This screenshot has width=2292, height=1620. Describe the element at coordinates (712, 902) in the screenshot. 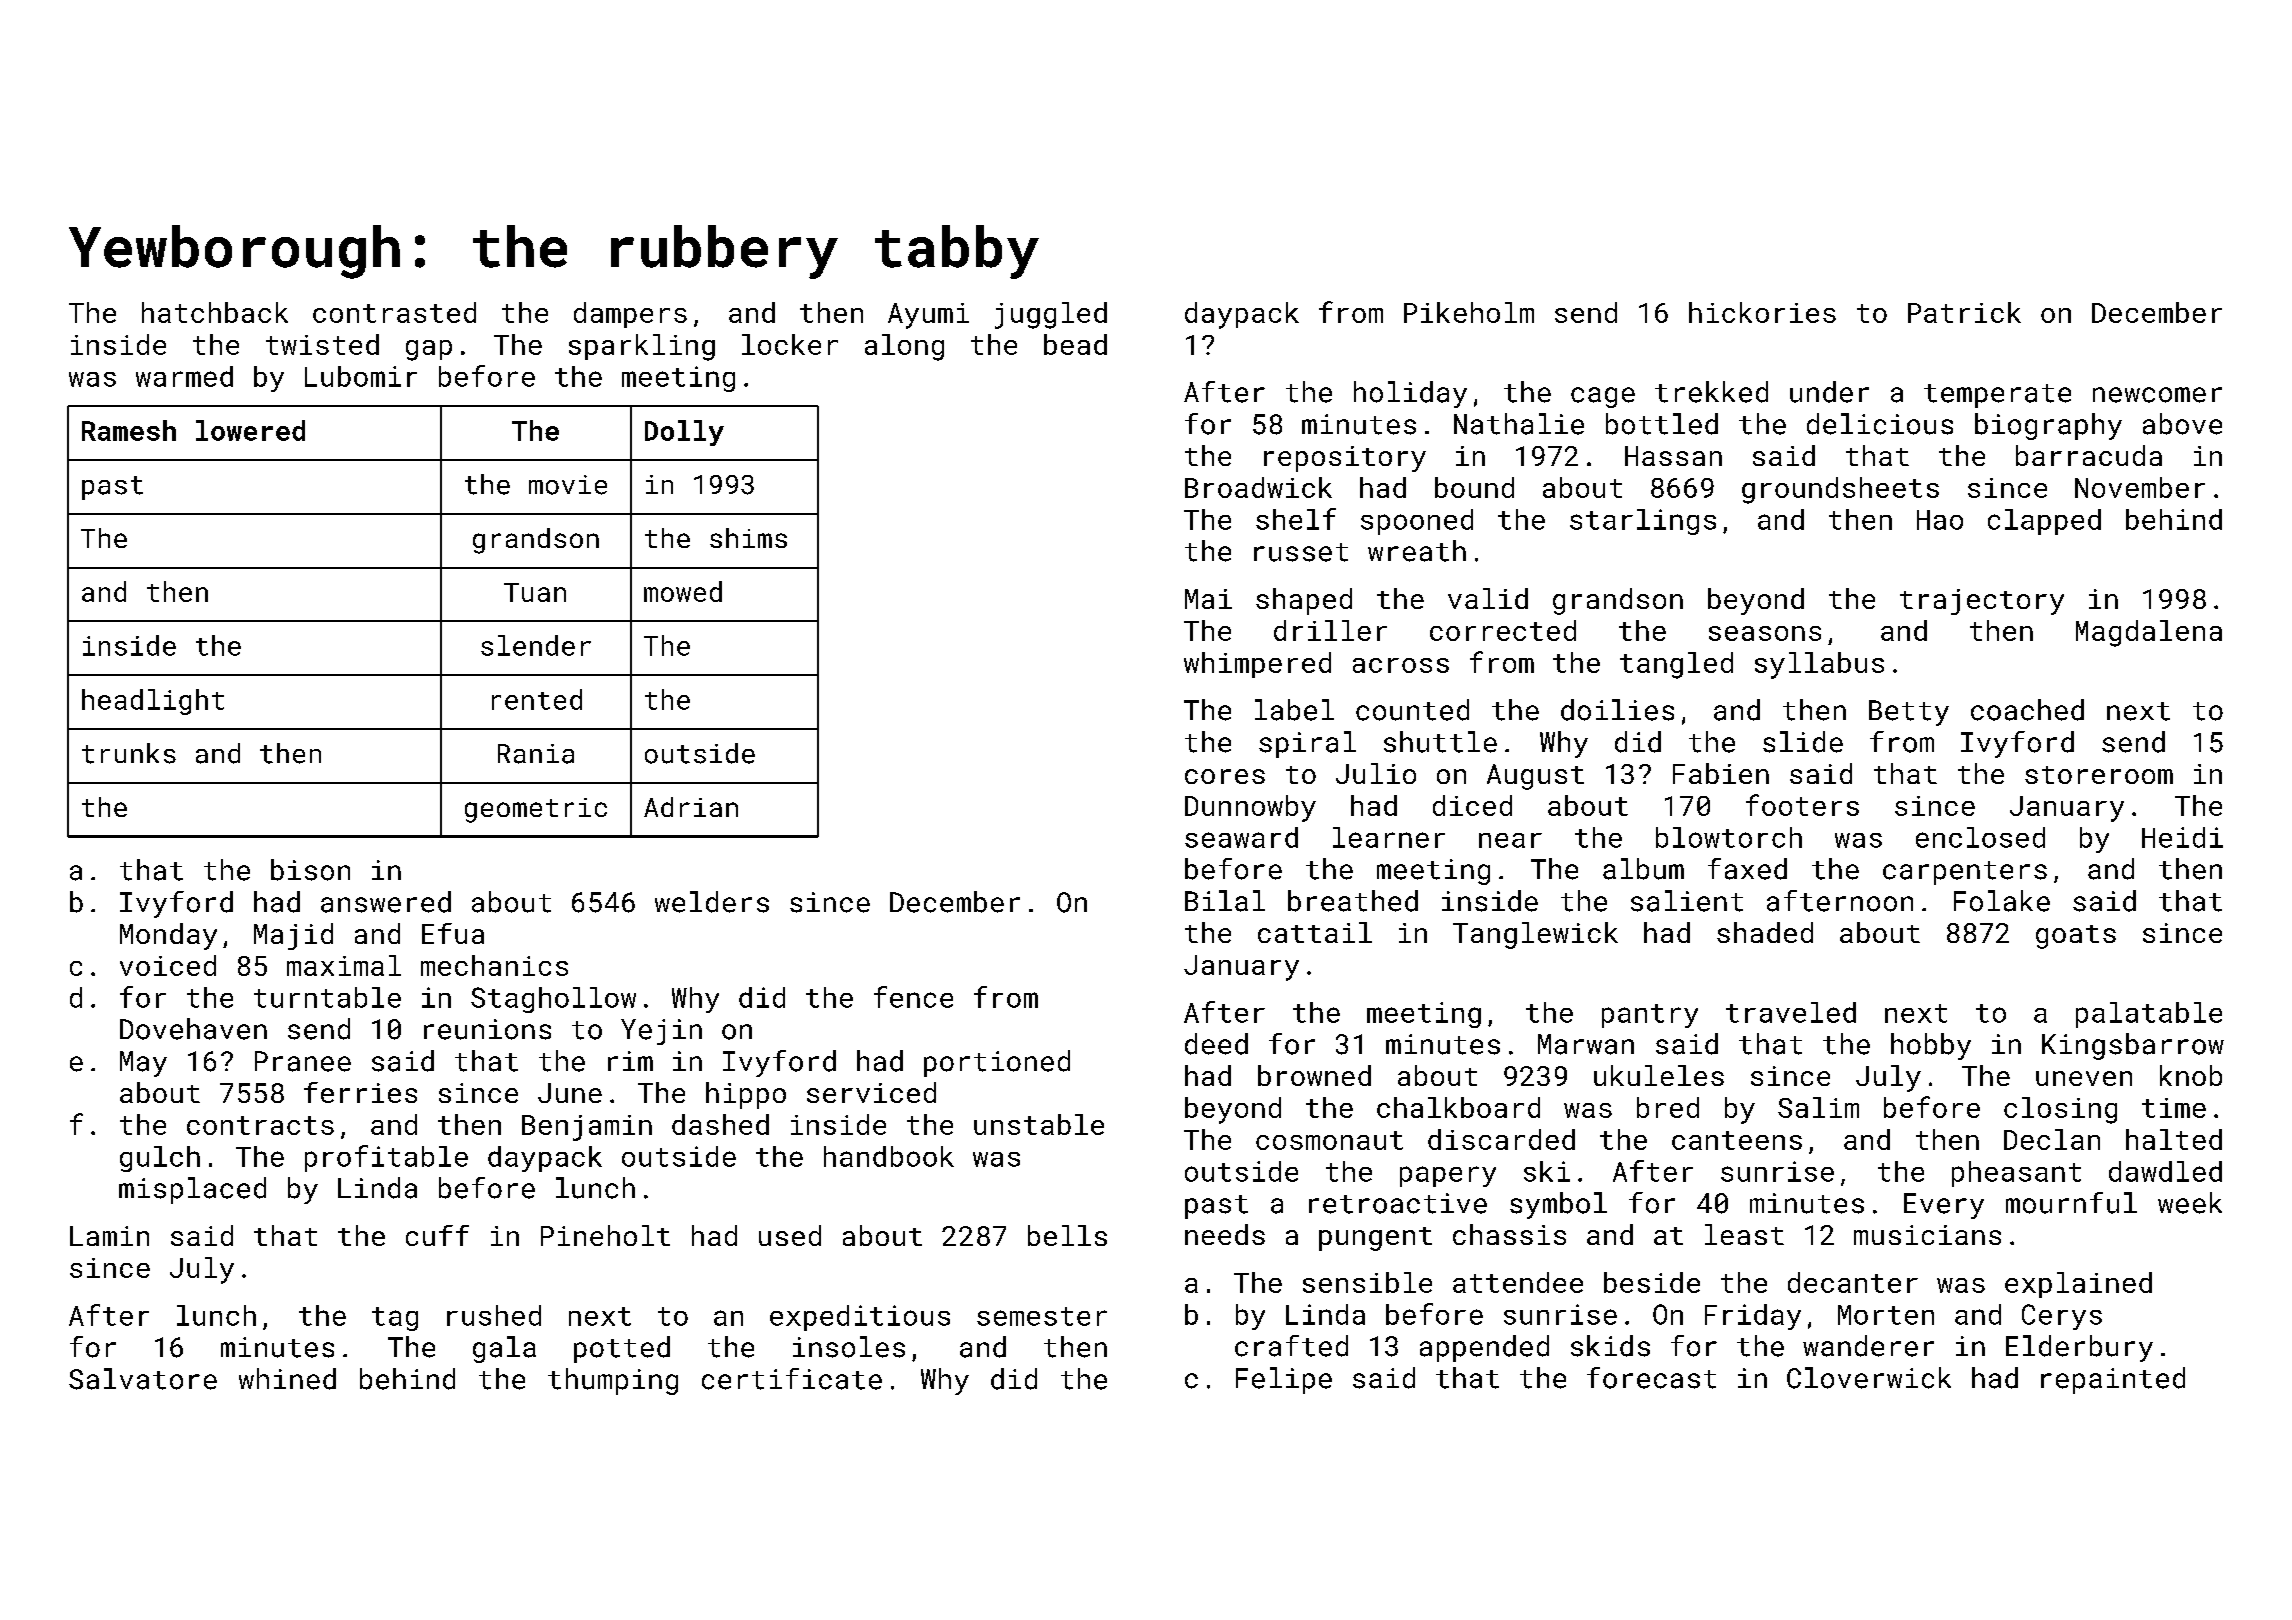

I see `welders` at that location.
